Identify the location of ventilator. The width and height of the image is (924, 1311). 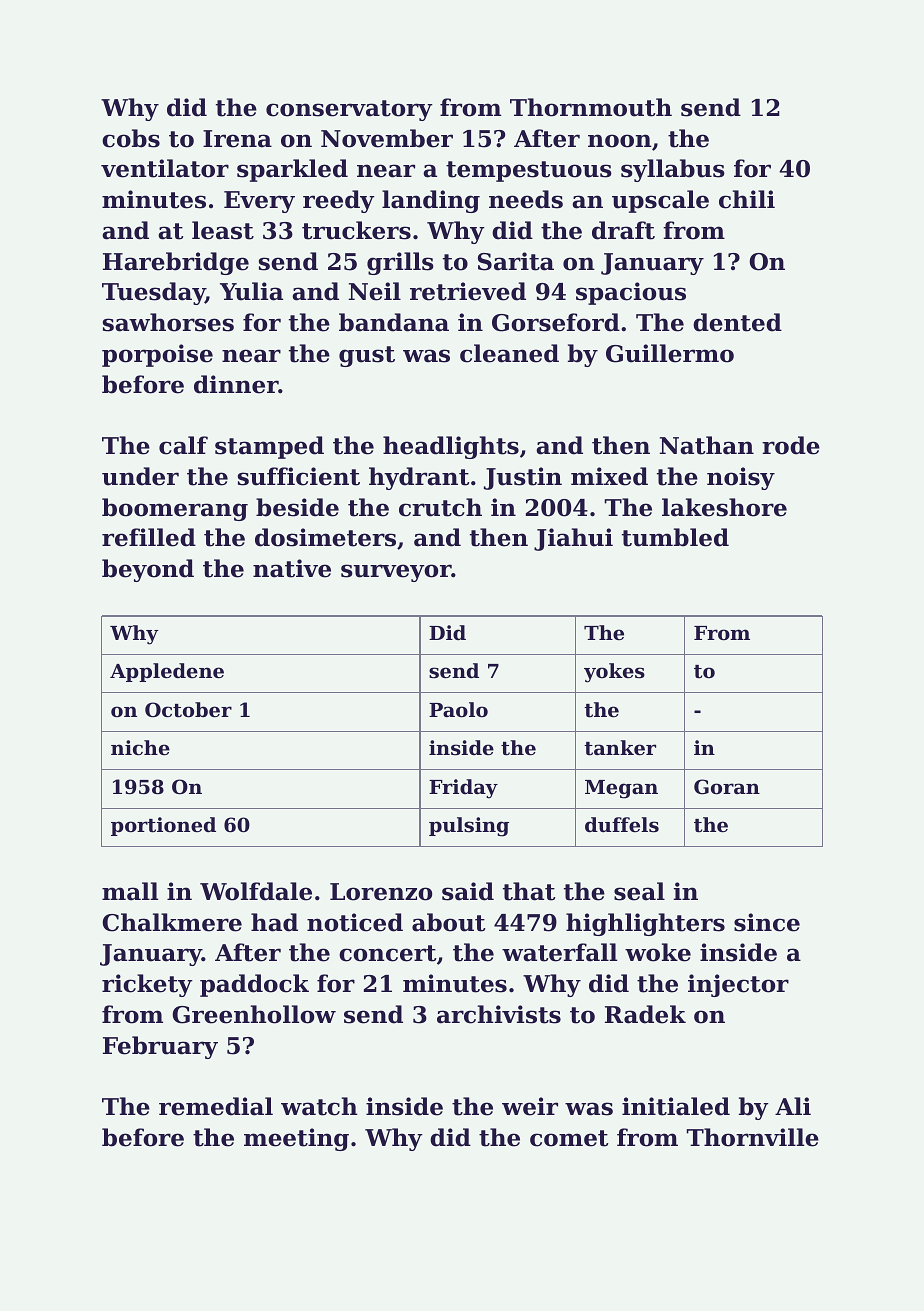
(165, 168).
